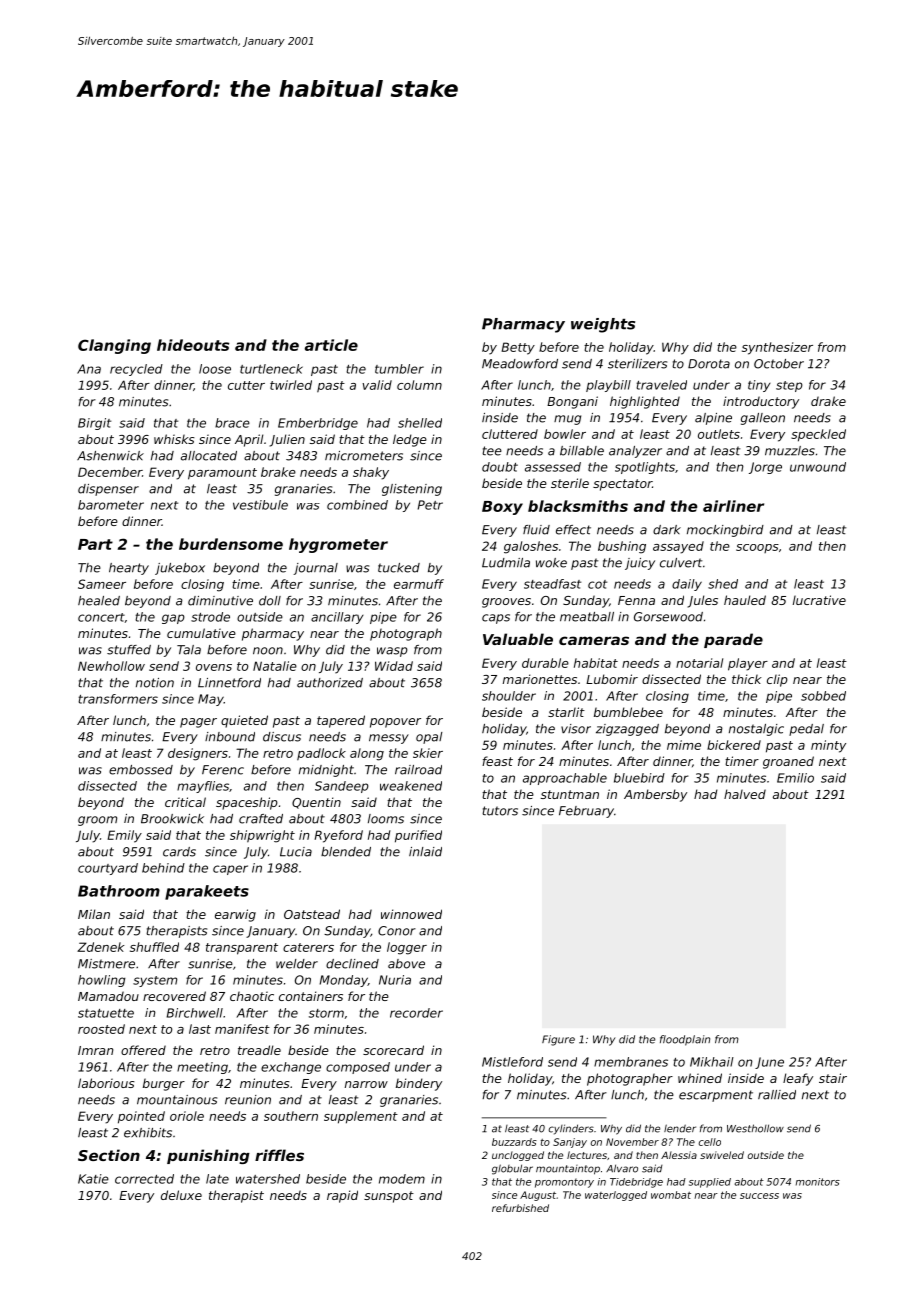 The image size is (924, 1308). Describe the element at coordinates (106, 1013) in the document. I see `statuette` at that location.
